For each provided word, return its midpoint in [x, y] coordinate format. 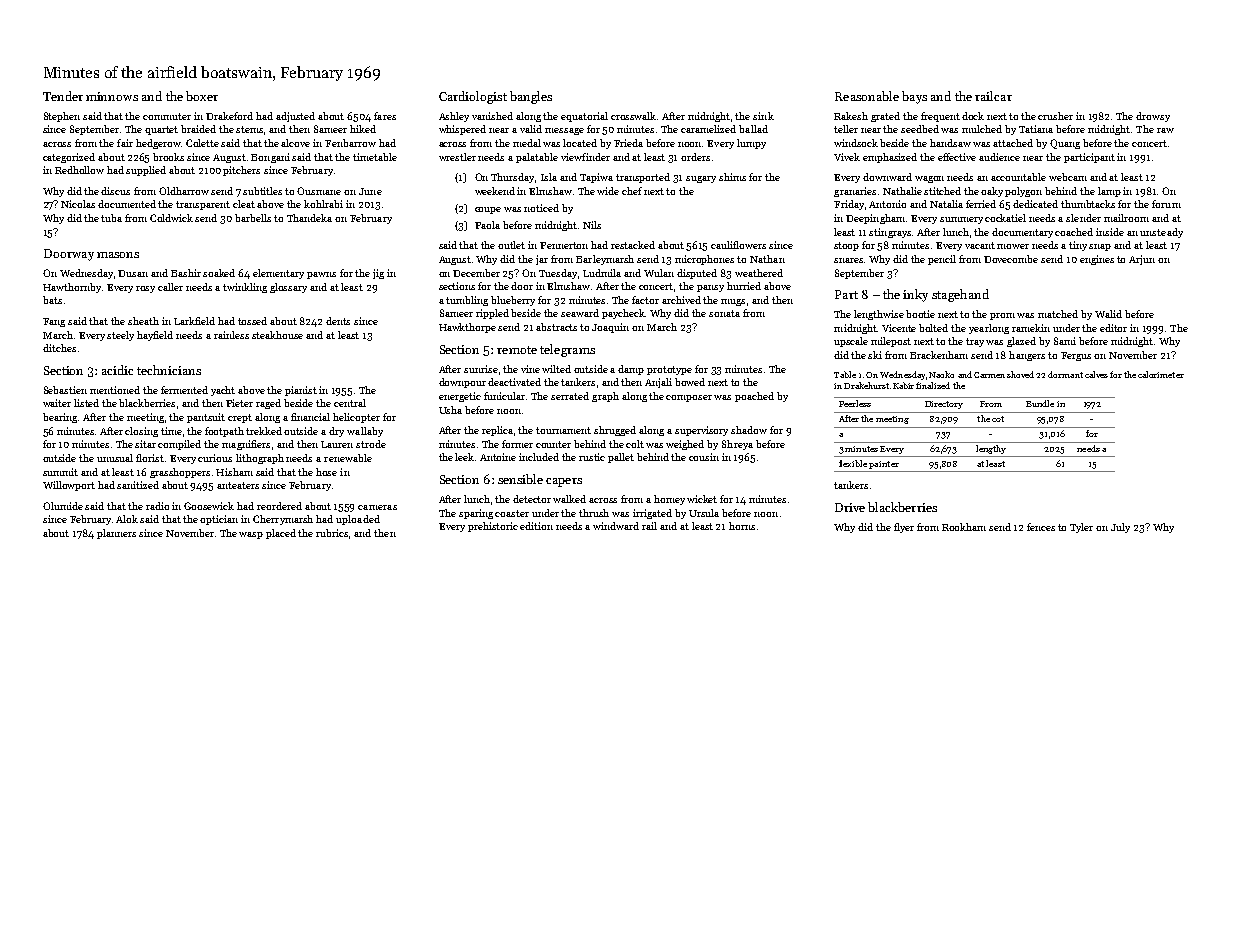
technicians [169, 370]
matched [1058, 314]
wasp [251, 535]
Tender [63, 96]
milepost [891, 342]
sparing [476, 514]
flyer [904, 528]
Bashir [186, 273]
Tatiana [1036, 129]
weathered [759, 273]
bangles [531, 97]
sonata [724, 313]
